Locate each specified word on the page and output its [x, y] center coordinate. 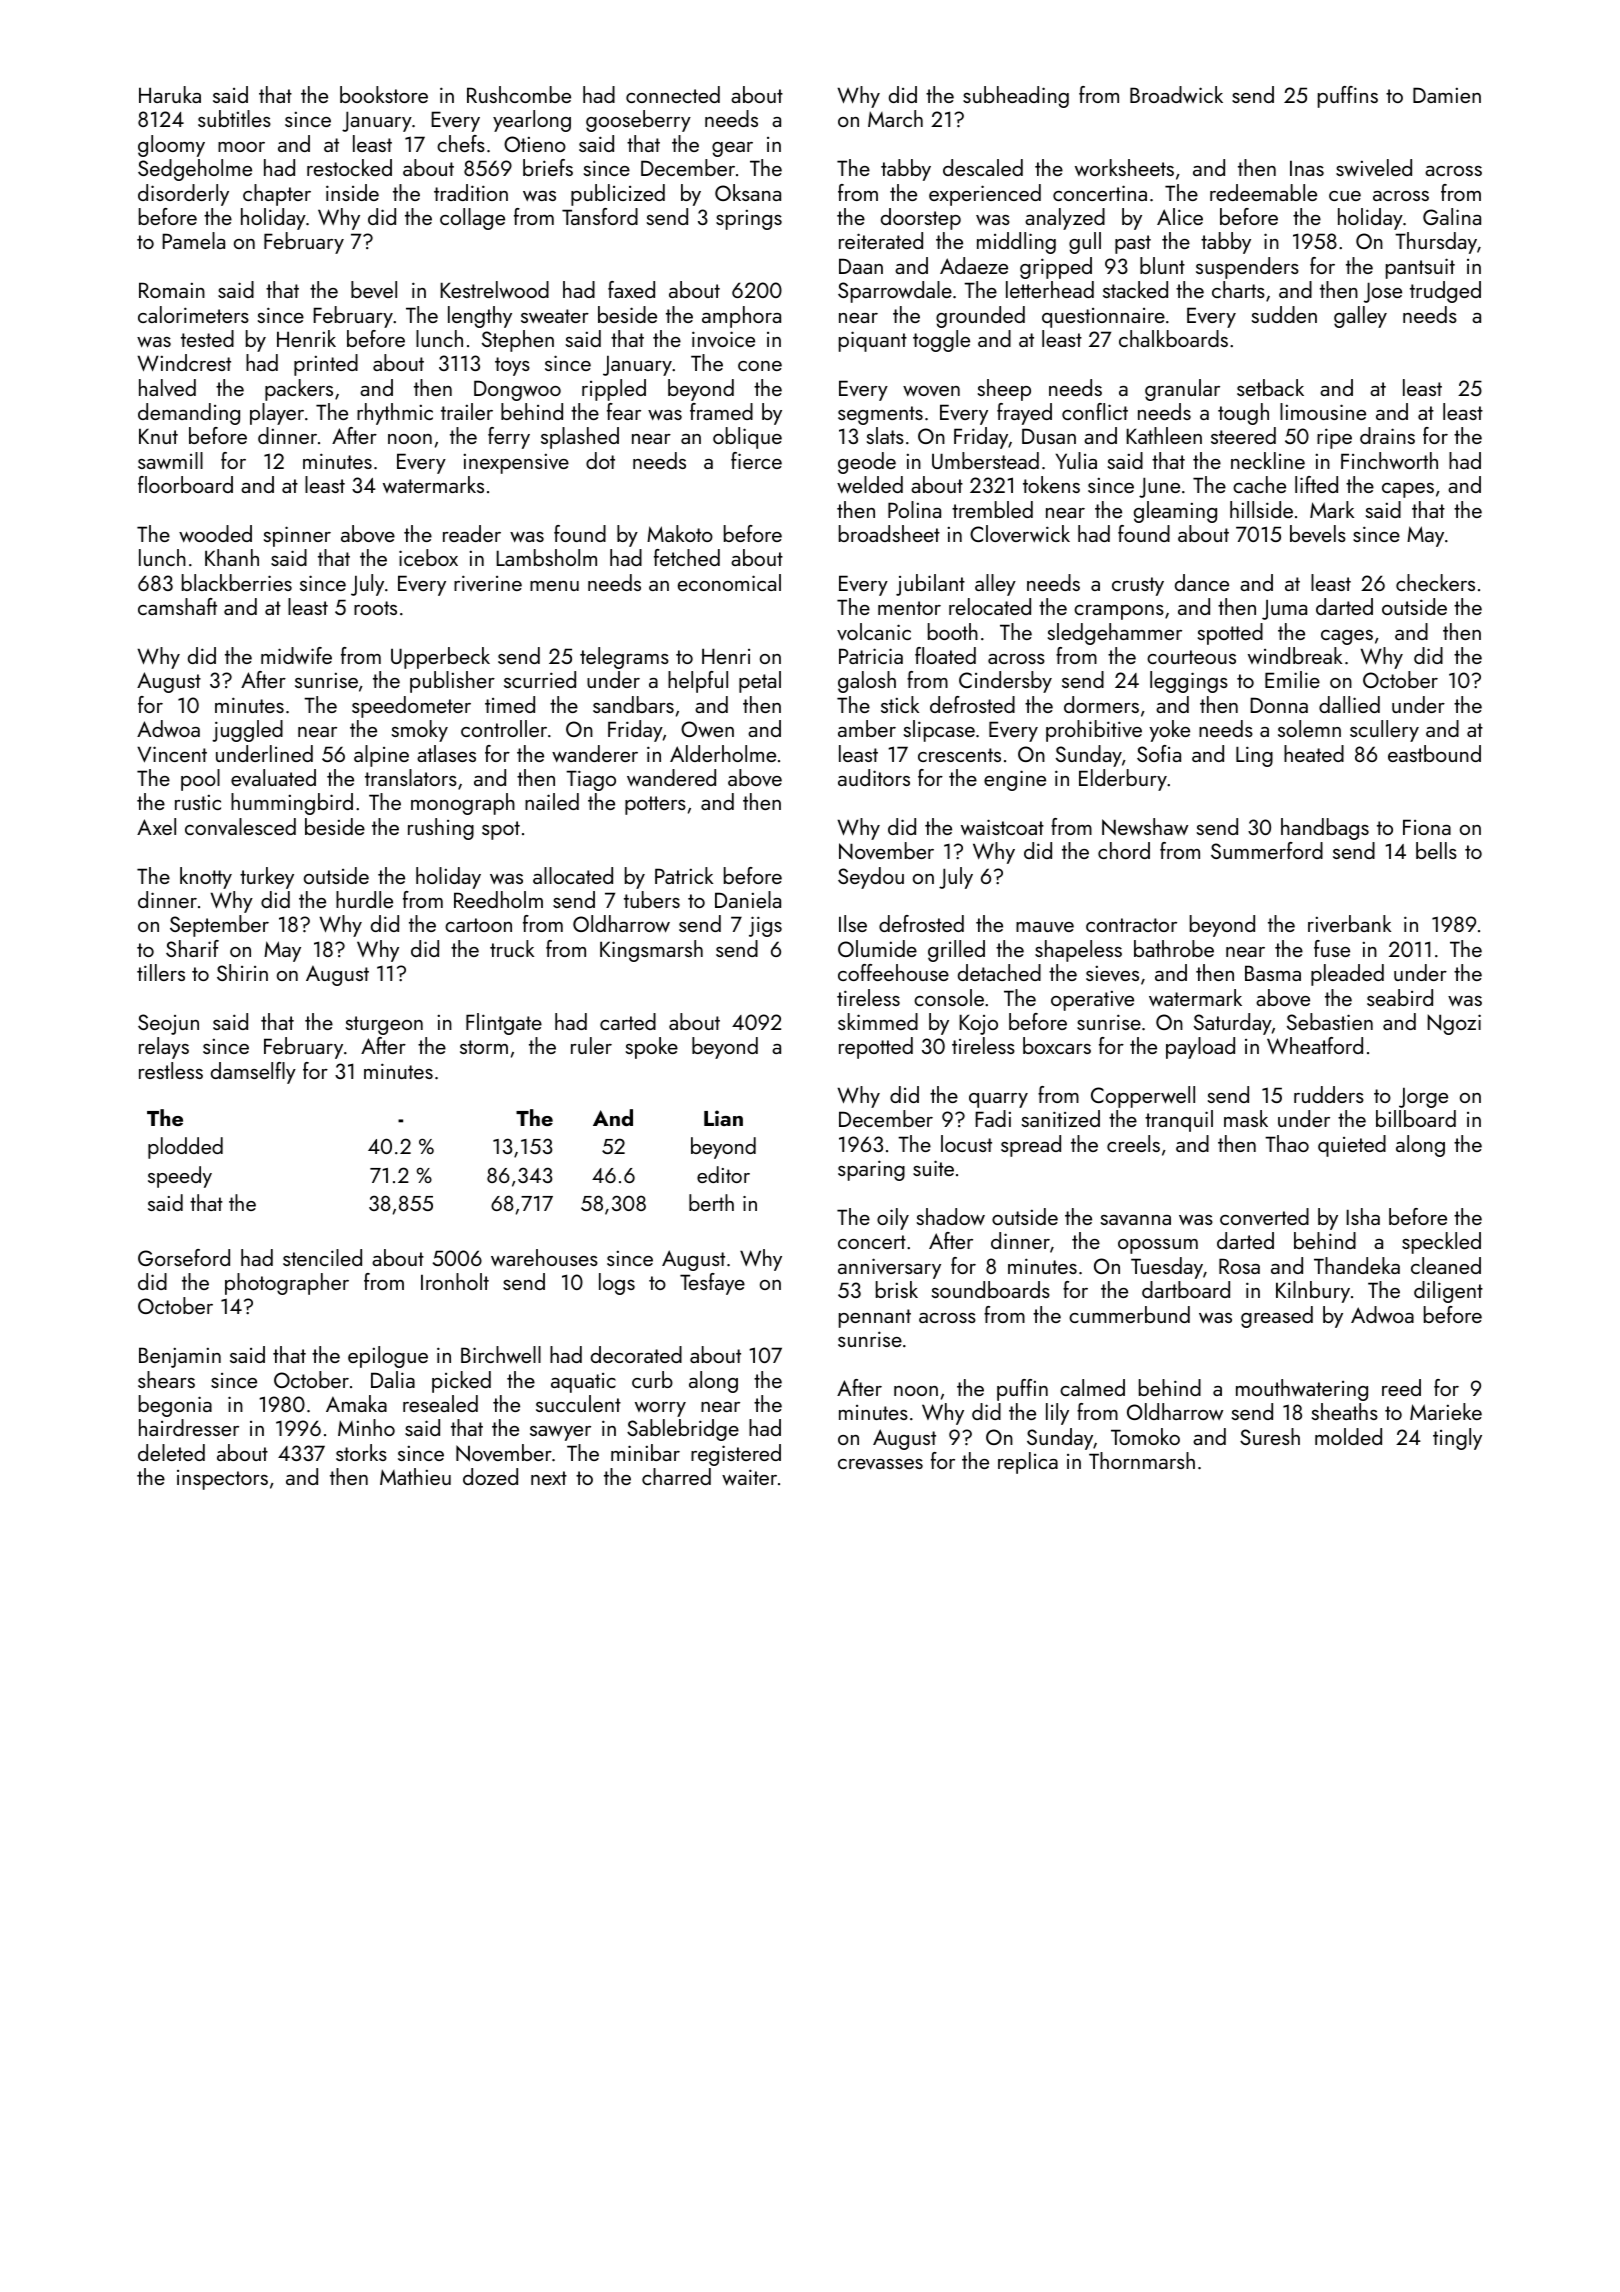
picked [461, 1382]
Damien [1447, 95]
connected [673, 94]
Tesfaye [712, 1284]
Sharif [192, 948]
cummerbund [1129, 1314]
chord [1124, 850]
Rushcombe [519, 94]
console [949, 997]
